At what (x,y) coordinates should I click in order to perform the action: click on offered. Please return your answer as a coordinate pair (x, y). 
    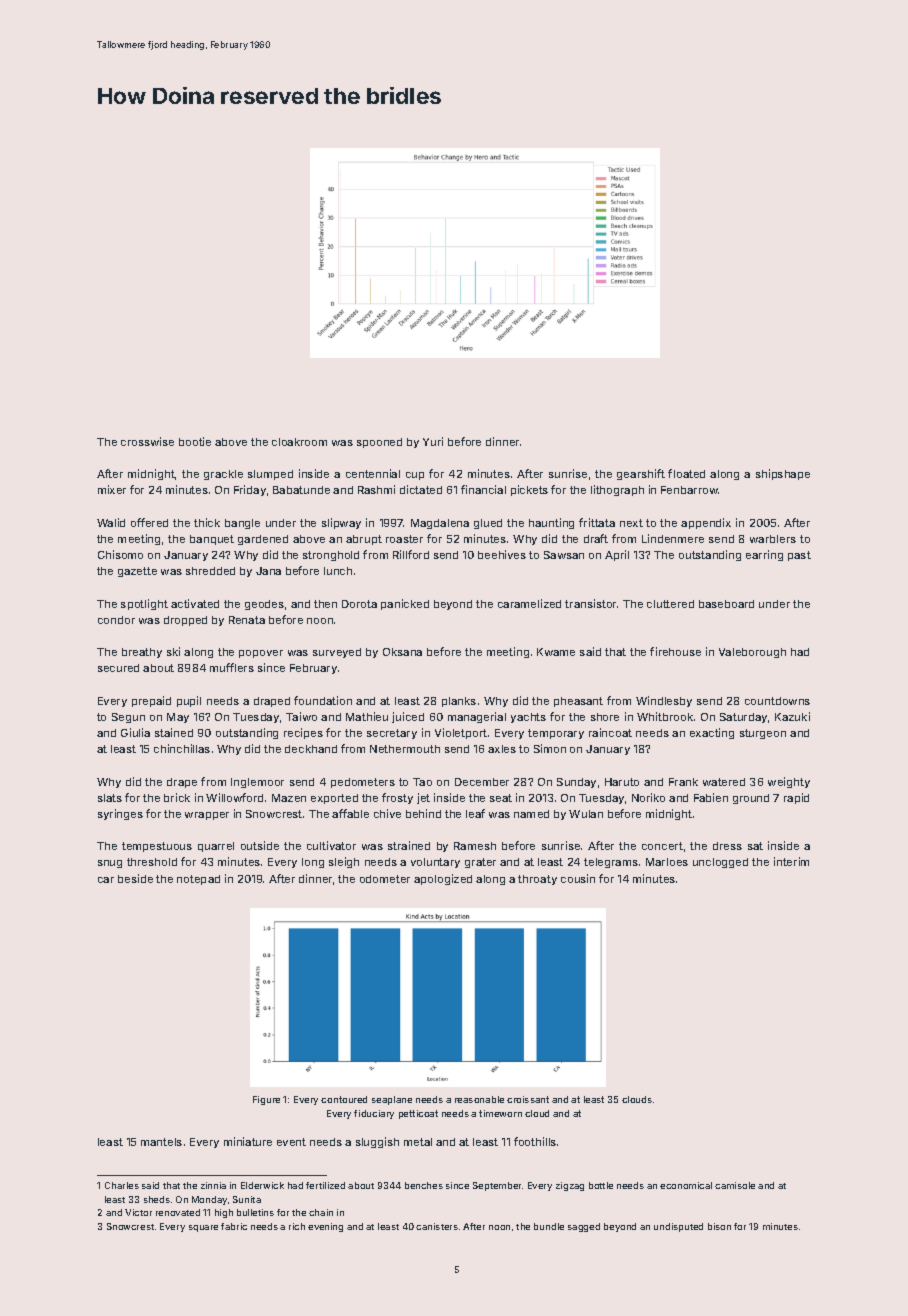
    Looking at the image, I should click on (149, 522).
